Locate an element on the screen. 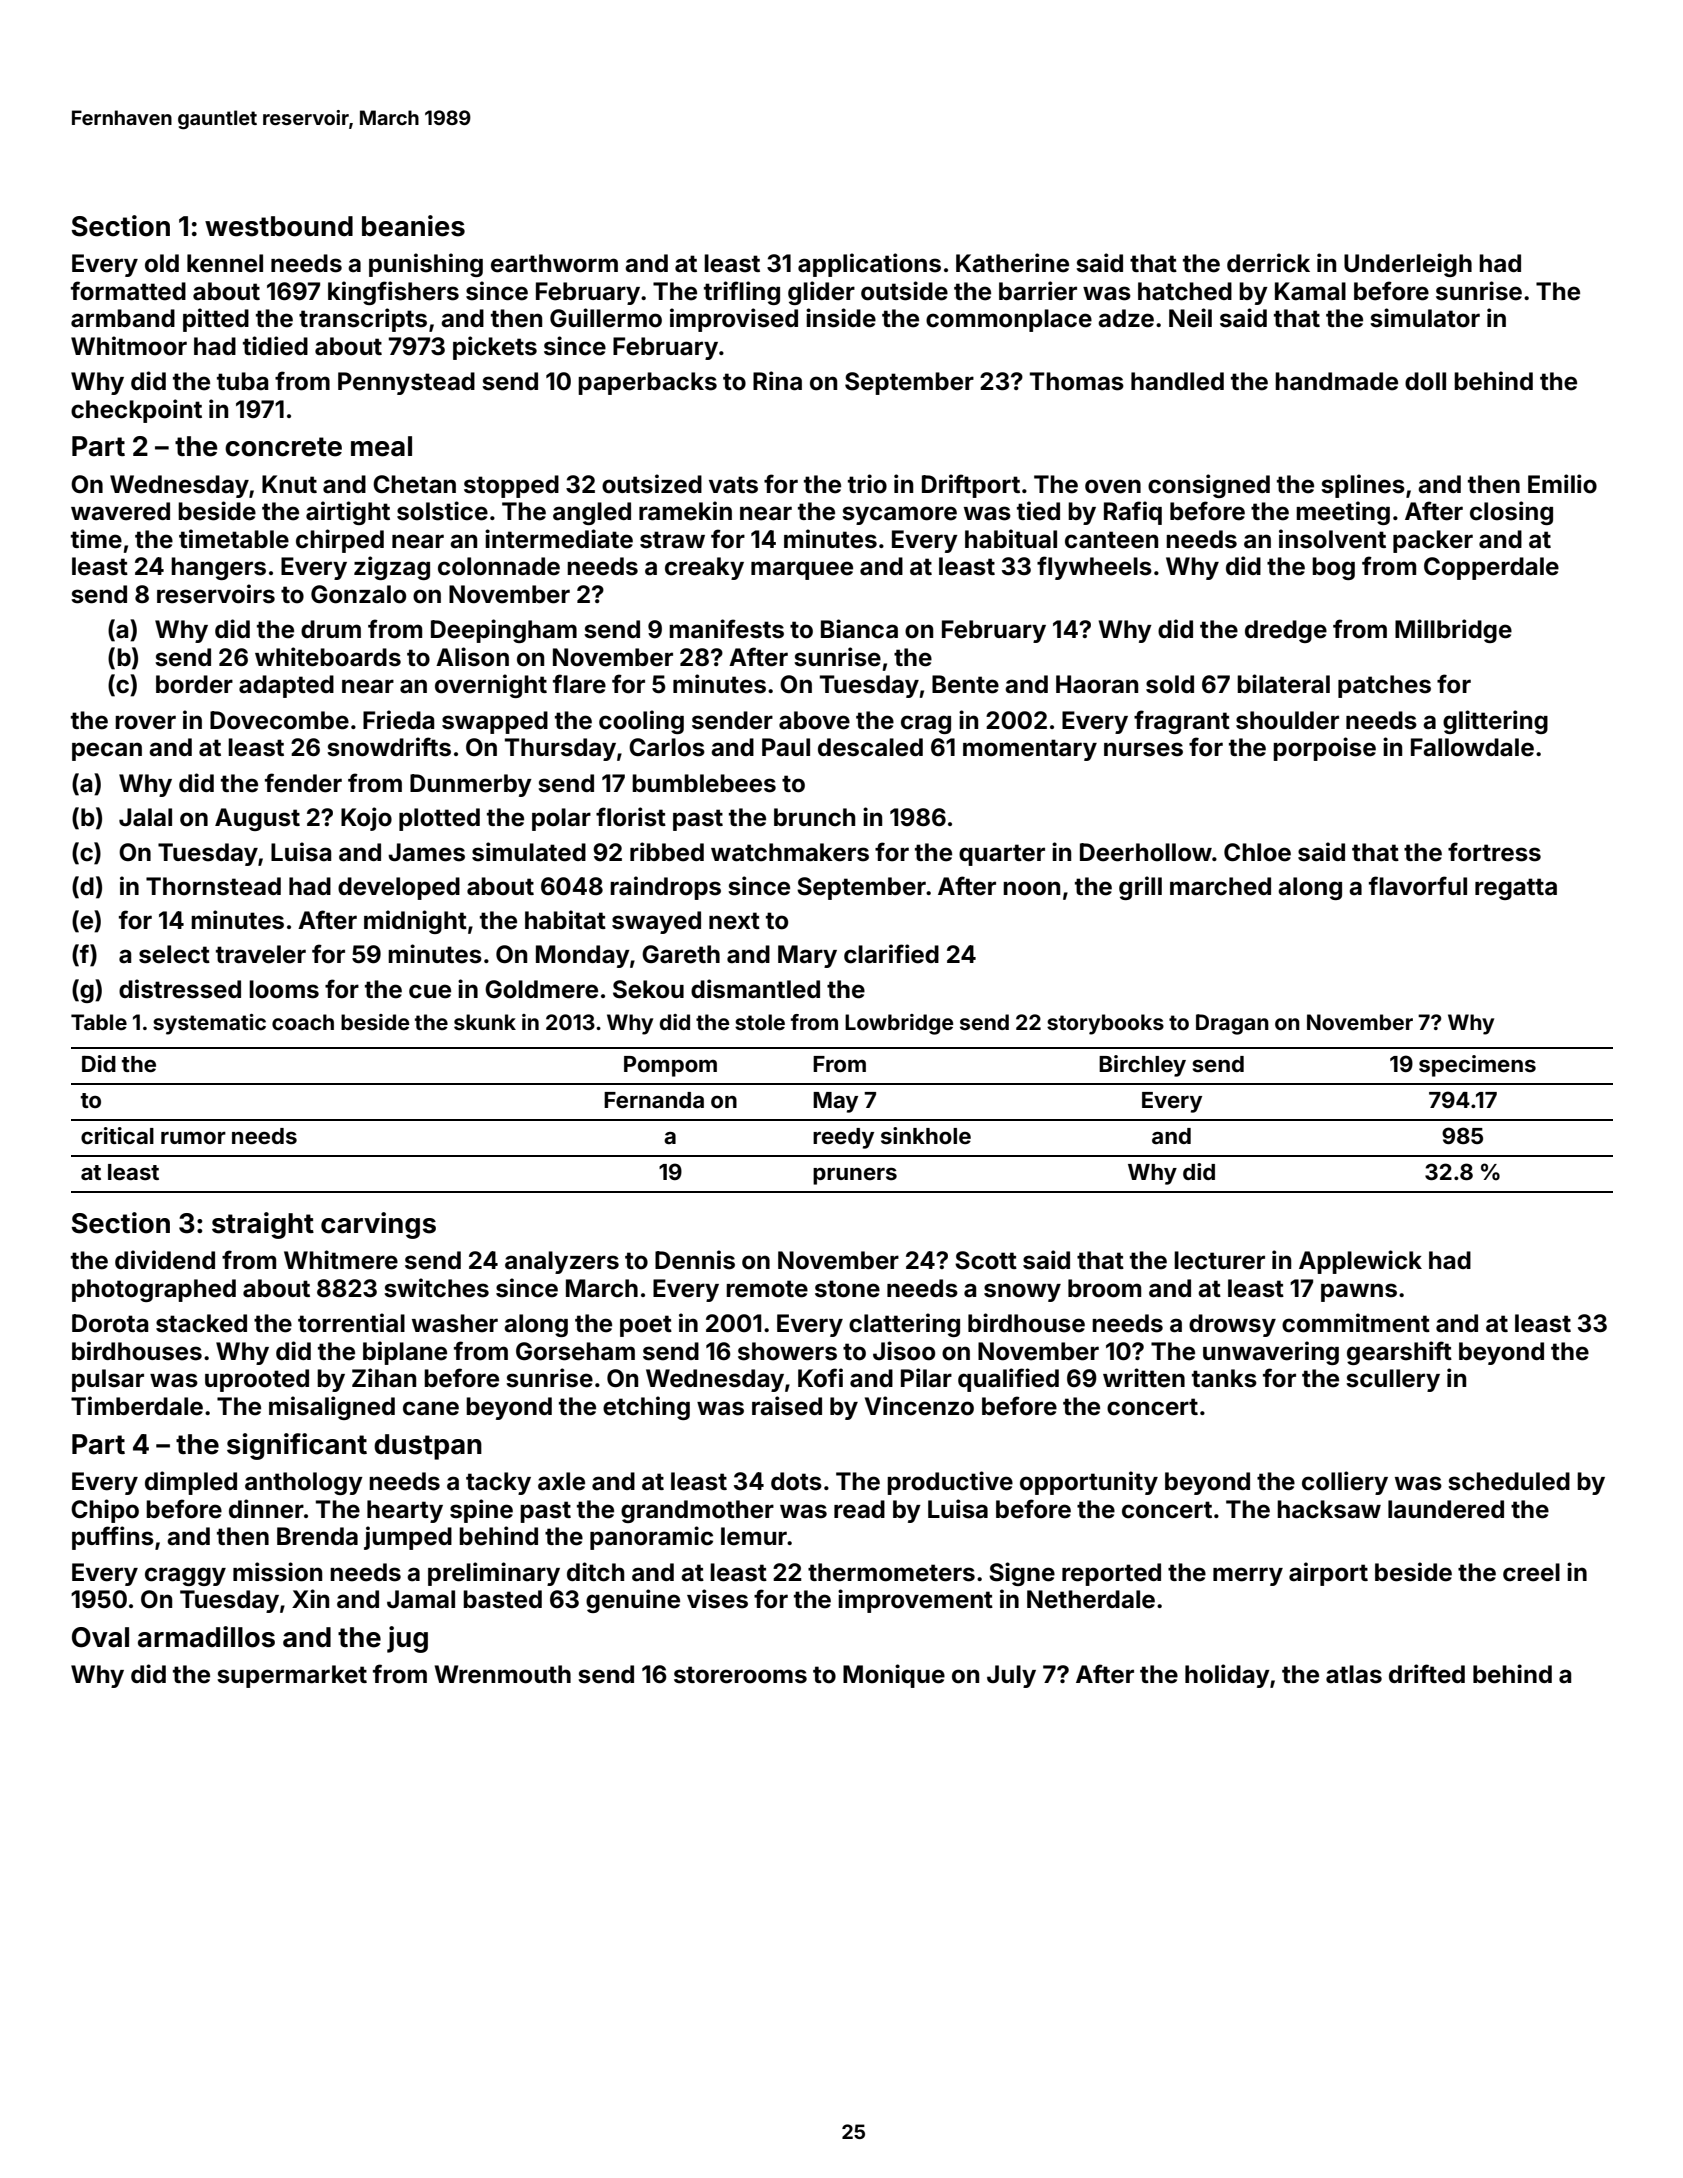  scullery is located at coordinates (1393, 1380).
